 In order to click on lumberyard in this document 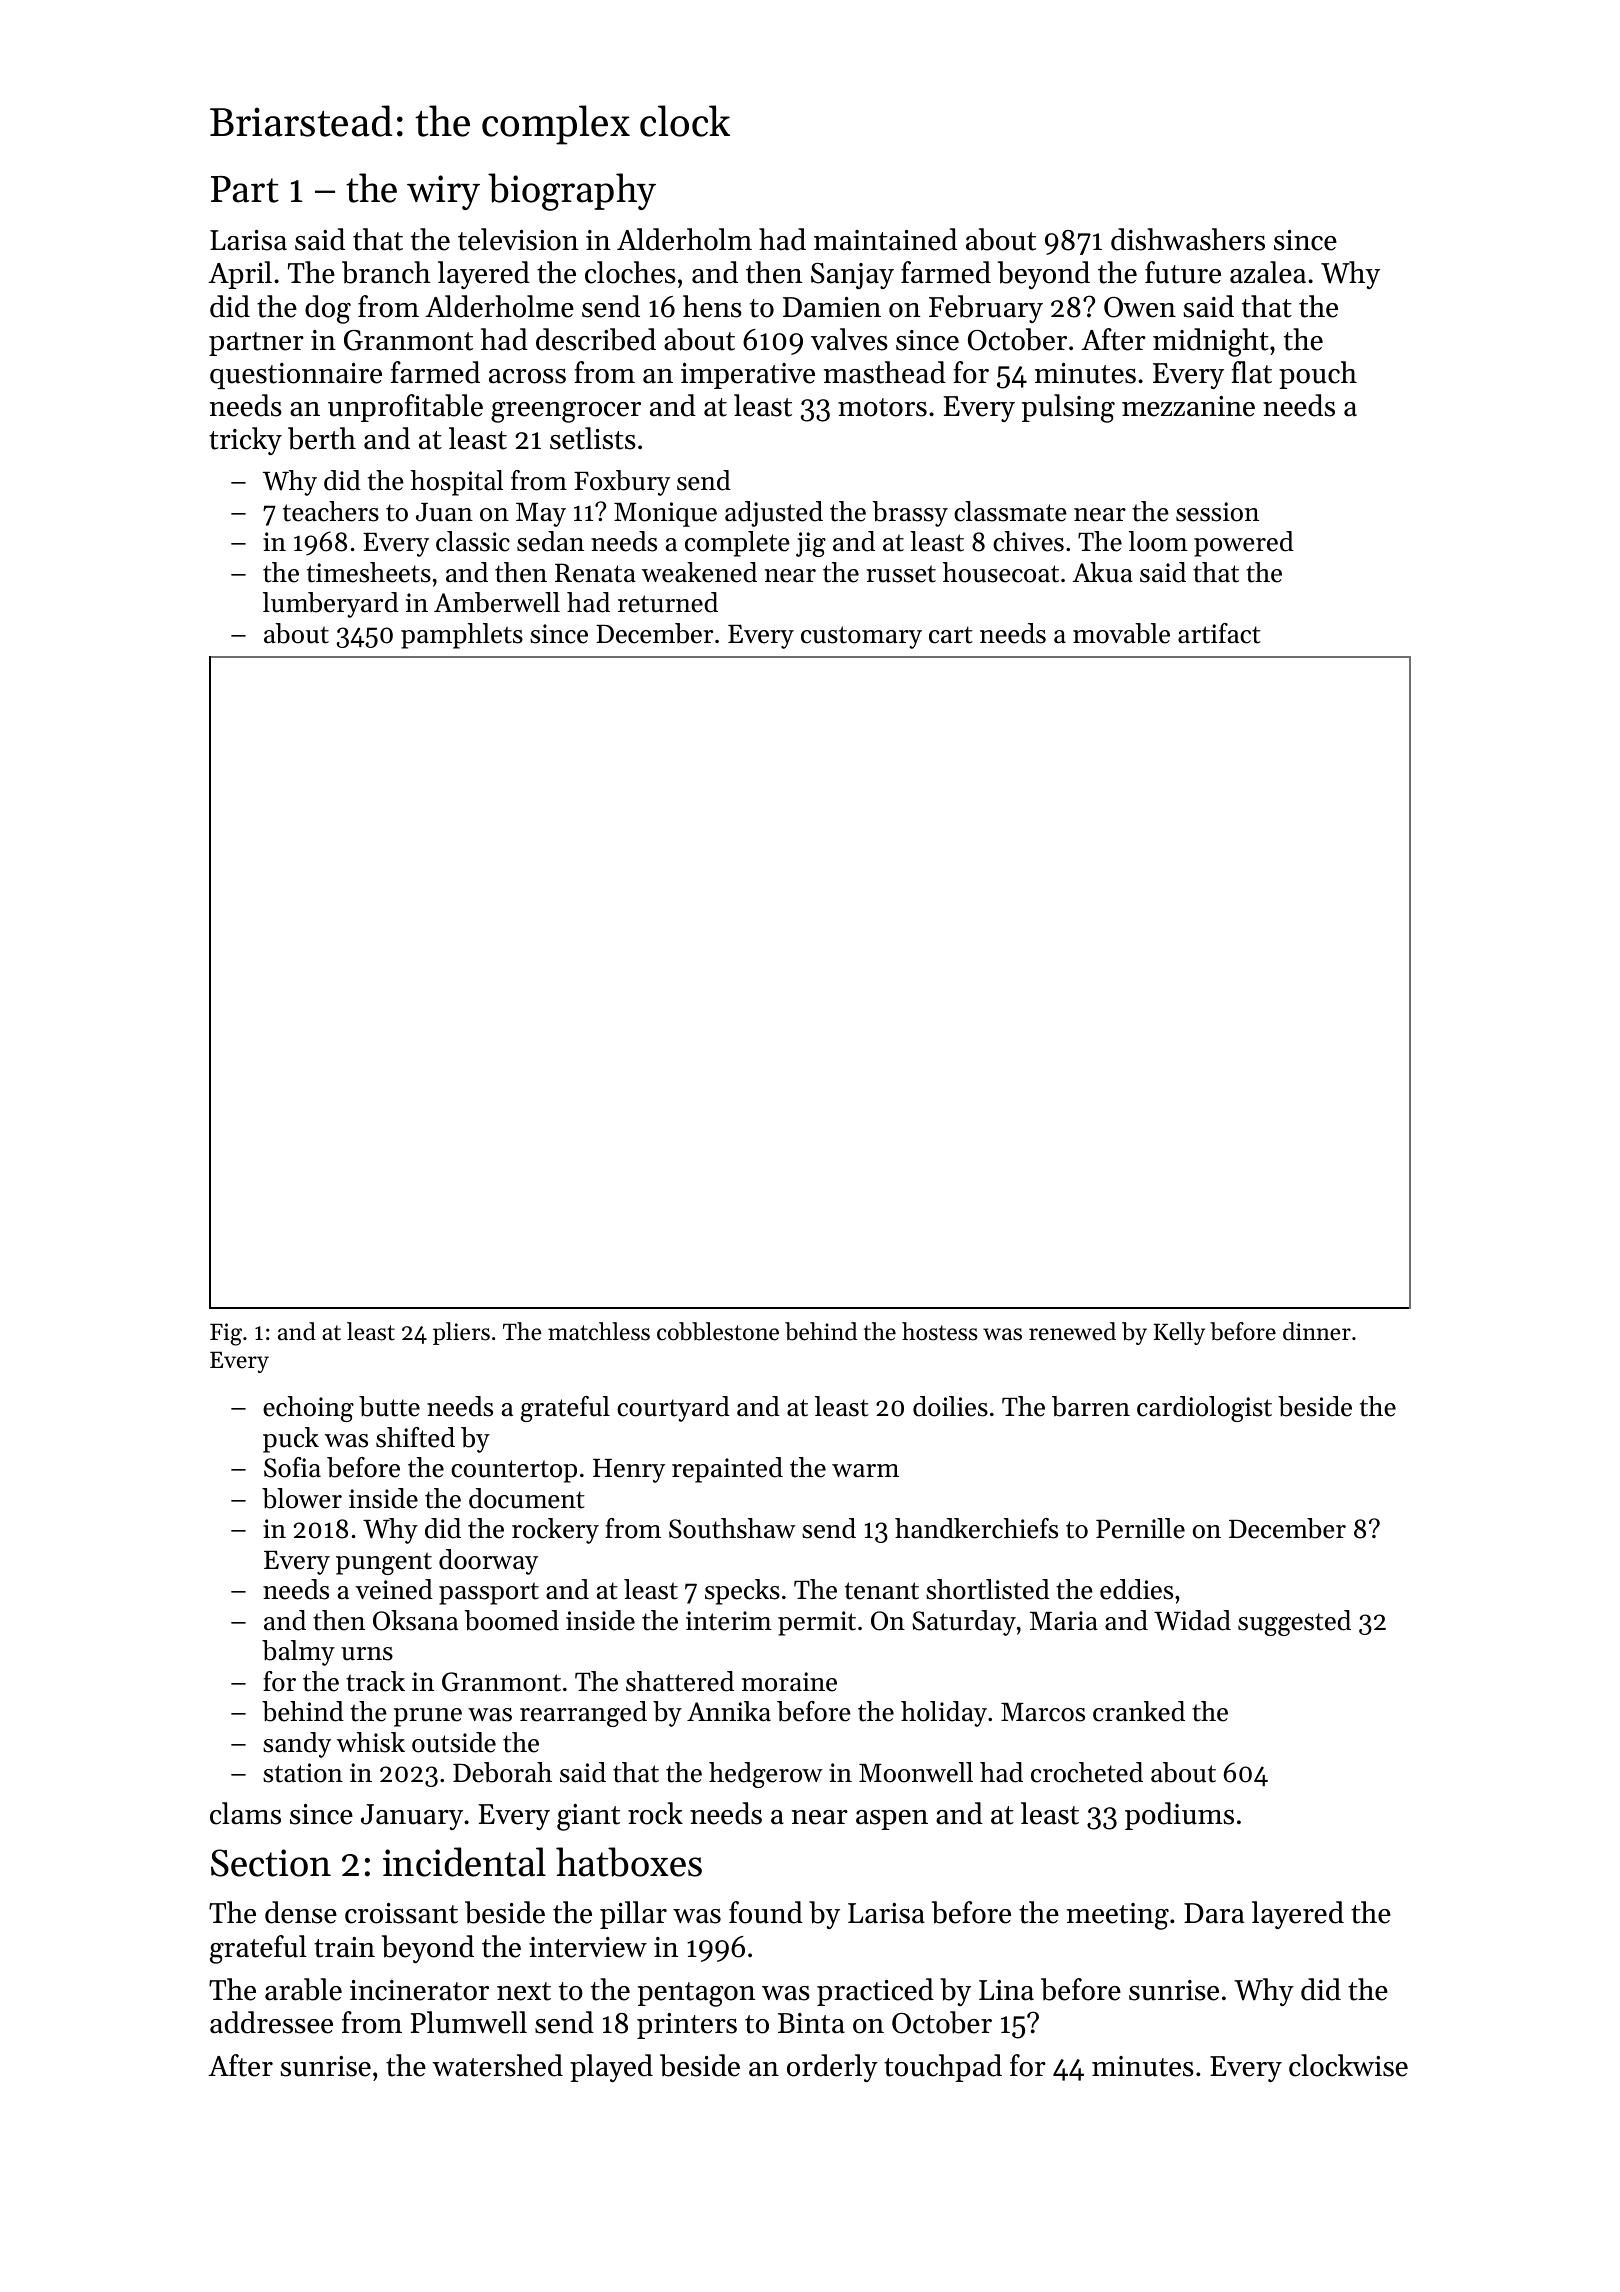, I will do `click(331, 605)`.
